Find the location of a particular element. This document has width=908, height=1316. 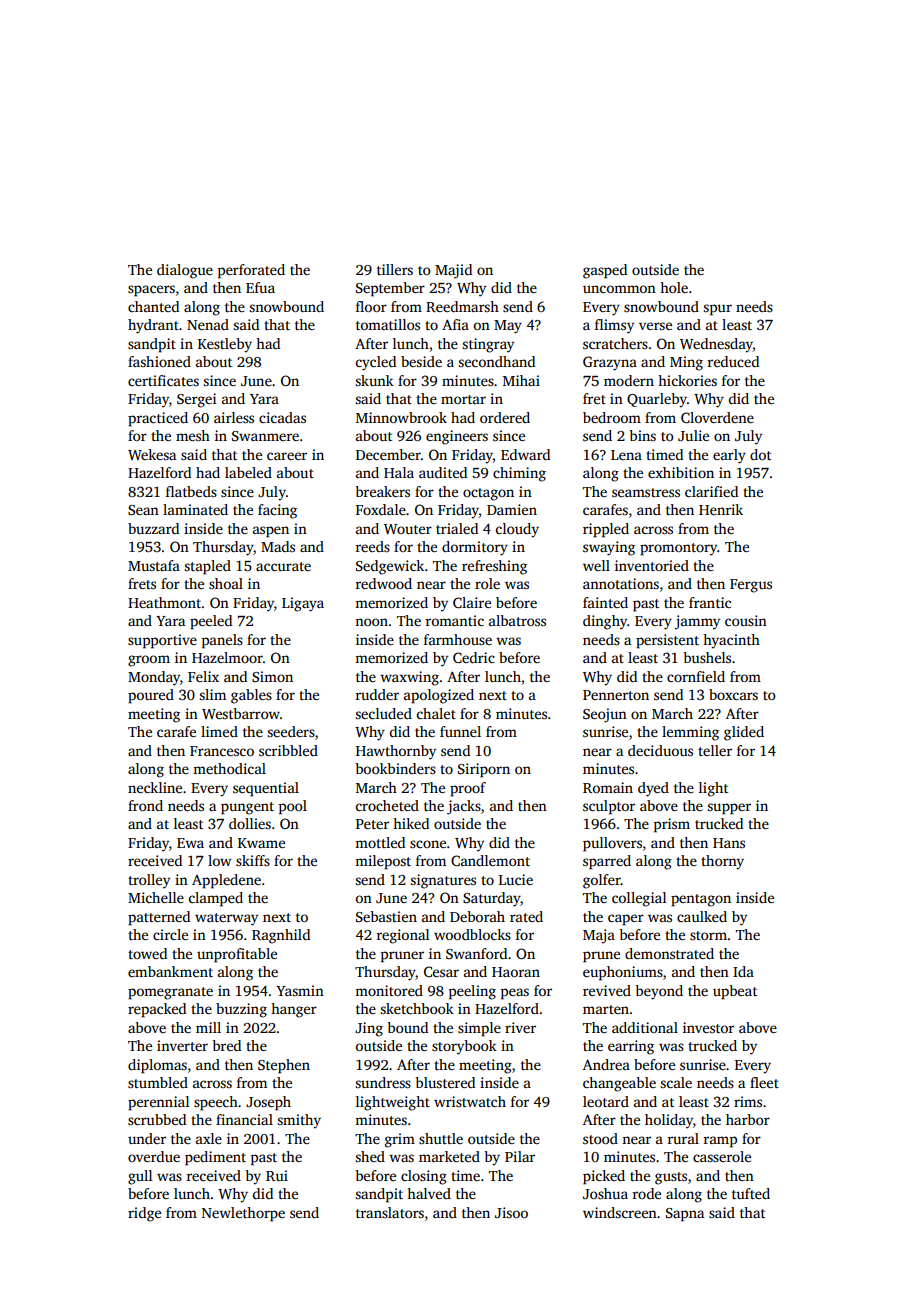

noon is located at coordinates (371, 622).
